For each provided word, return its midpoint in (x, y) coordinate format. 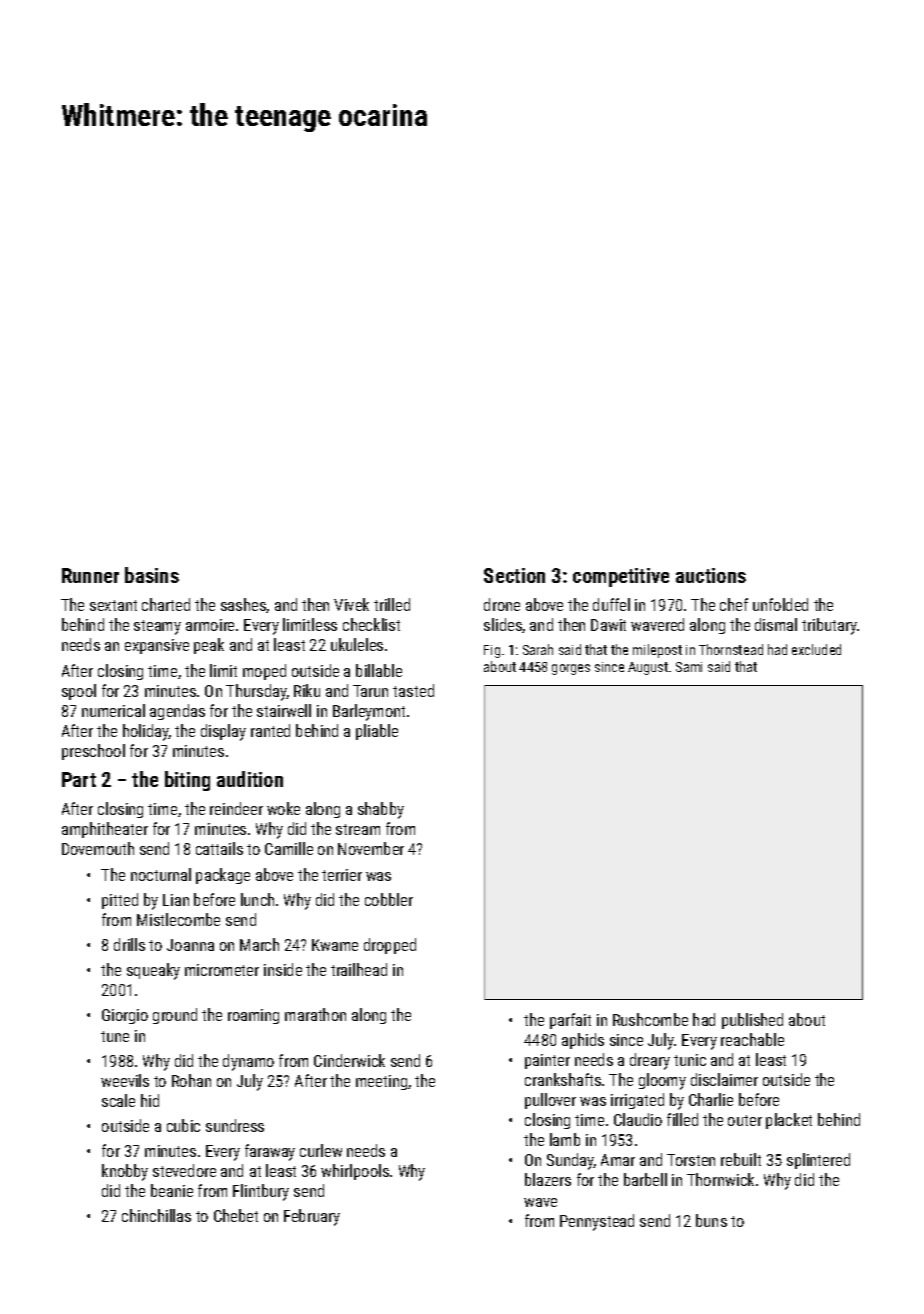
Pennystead (597, 1222)
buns (711, 1220)
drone (502, 604)
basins (152, 575)
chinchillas (156, 1215)
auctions (711, 575)
